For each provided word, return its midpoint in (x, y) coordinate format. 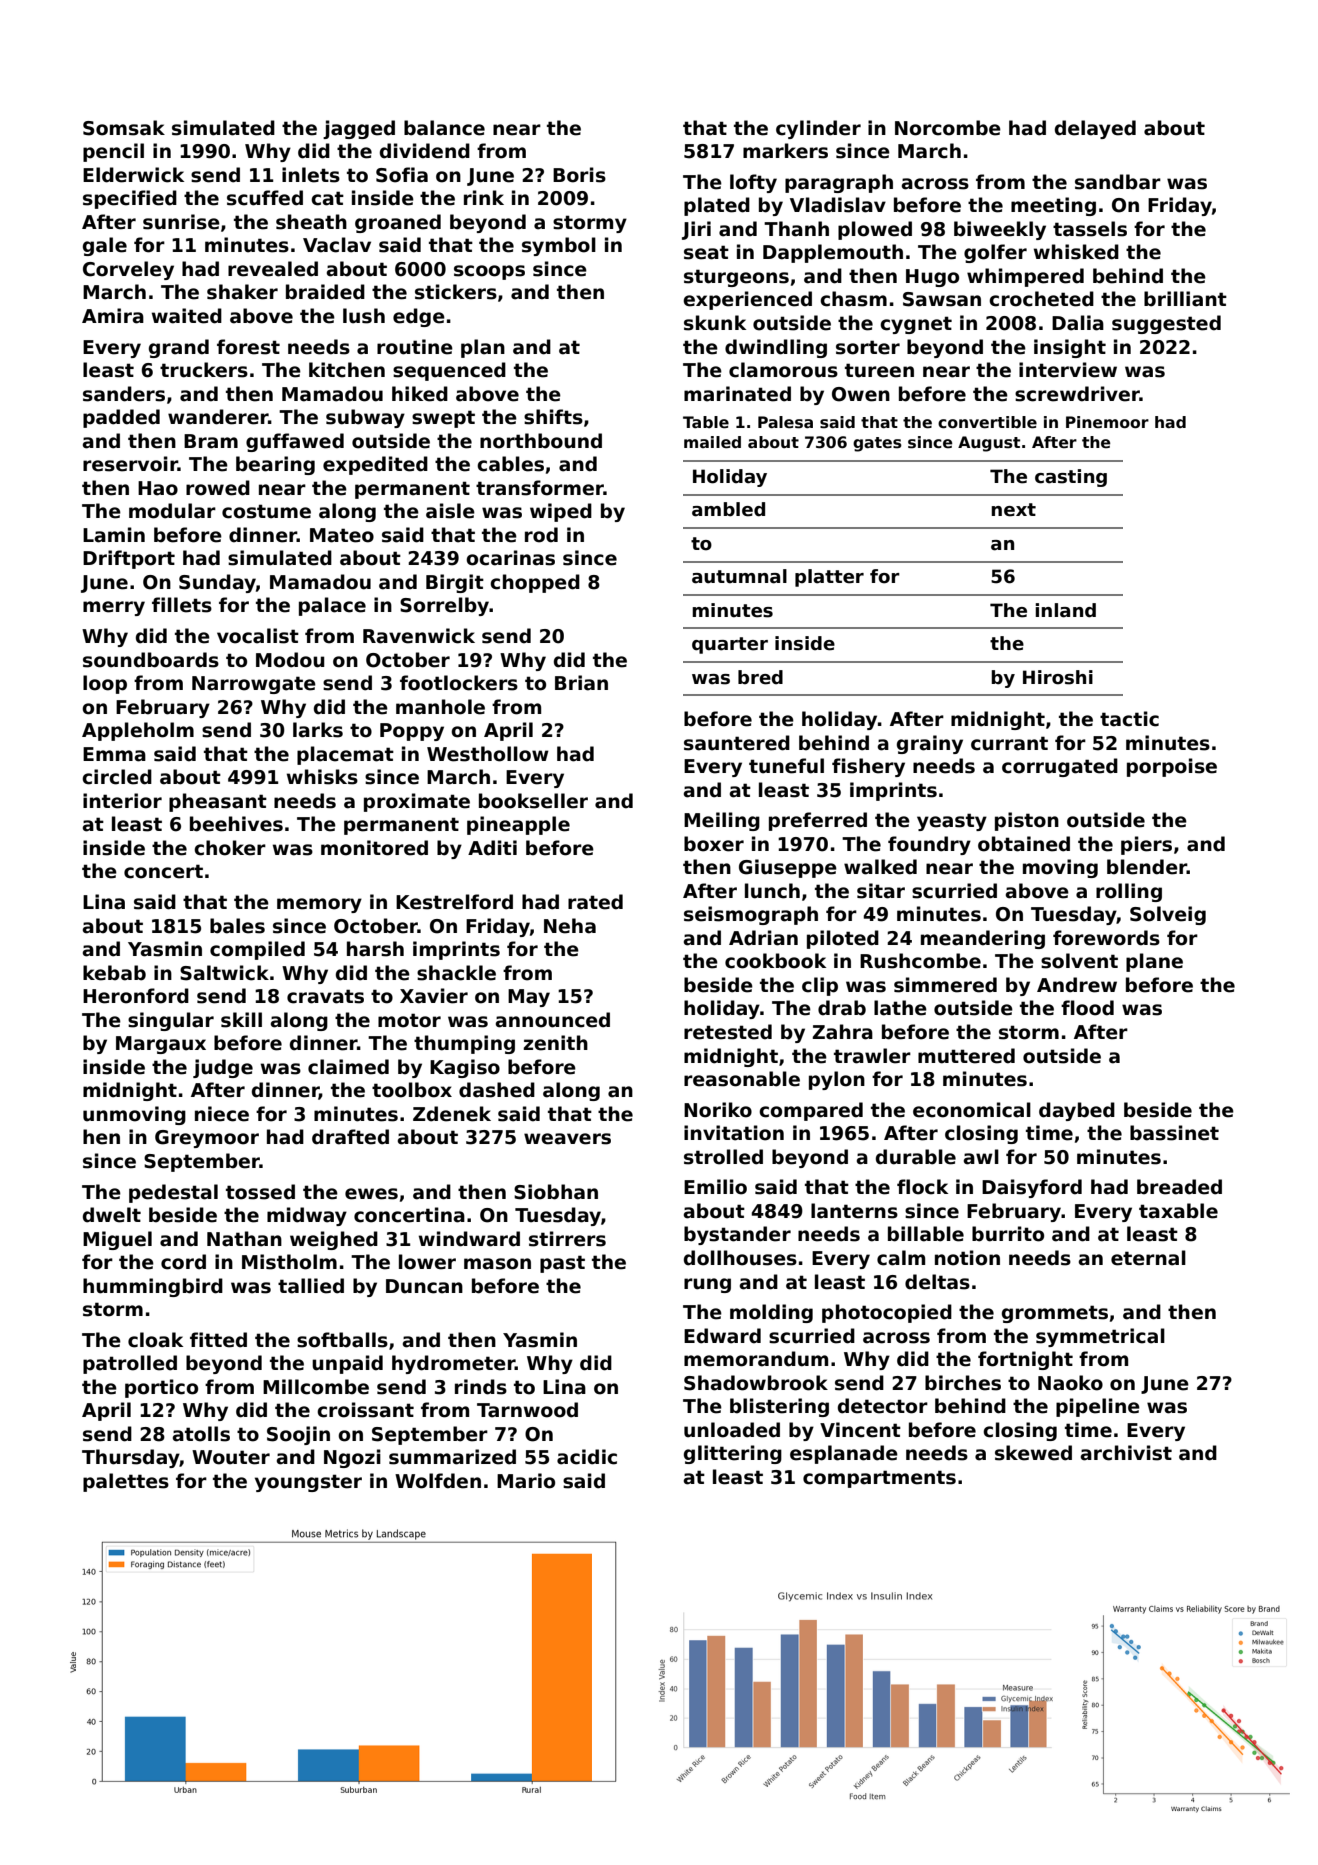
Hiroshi (1058, 677)
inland (1065, 610)
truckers (204, 370)
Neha (570, 926)
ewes (371, 1194)
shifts (553, 417)
